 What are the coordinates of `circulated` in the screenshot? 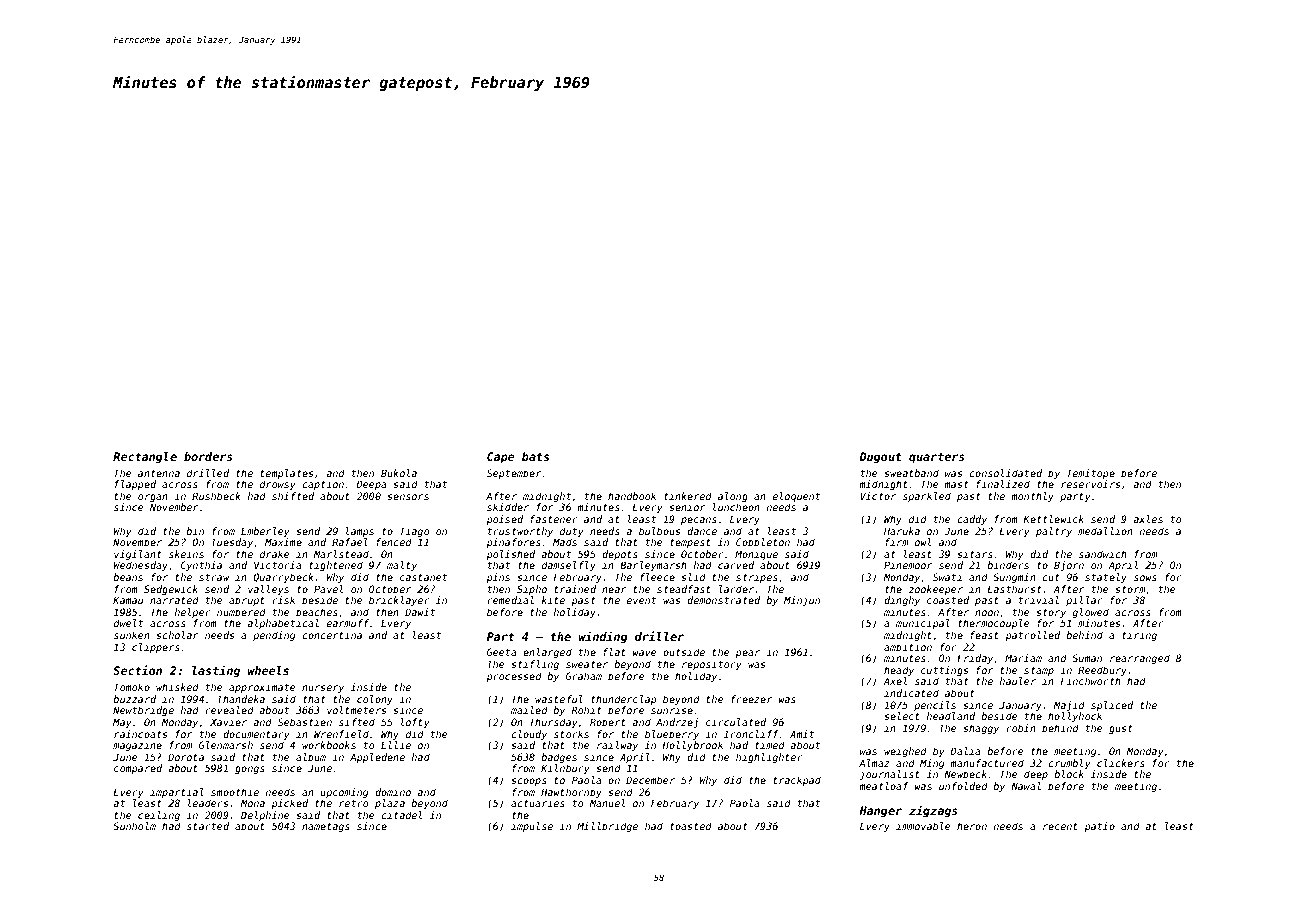 It's located at (736, 722).
